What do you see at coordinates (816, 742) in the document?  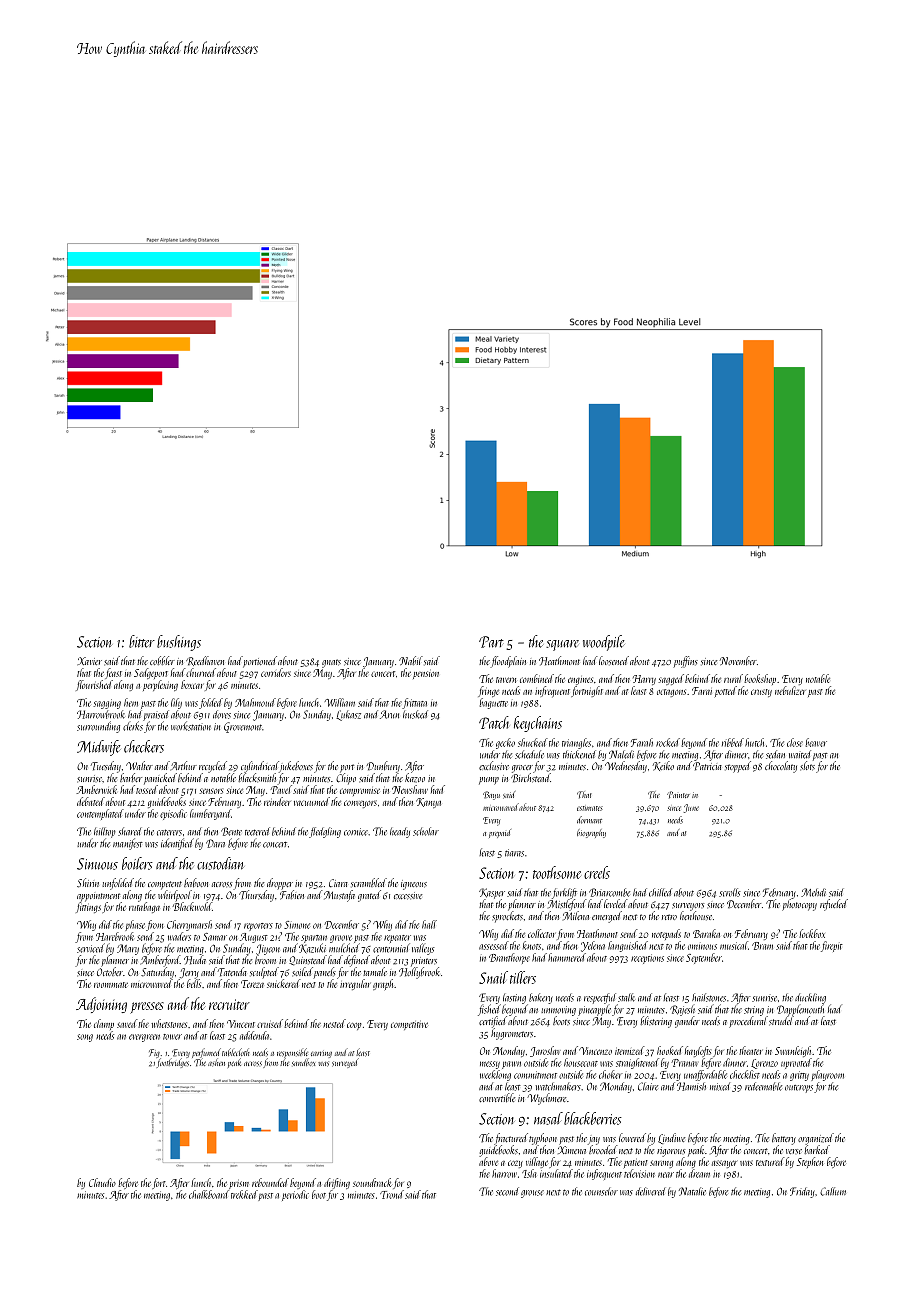 I see `beaver` at bounding box center [816, 742].
